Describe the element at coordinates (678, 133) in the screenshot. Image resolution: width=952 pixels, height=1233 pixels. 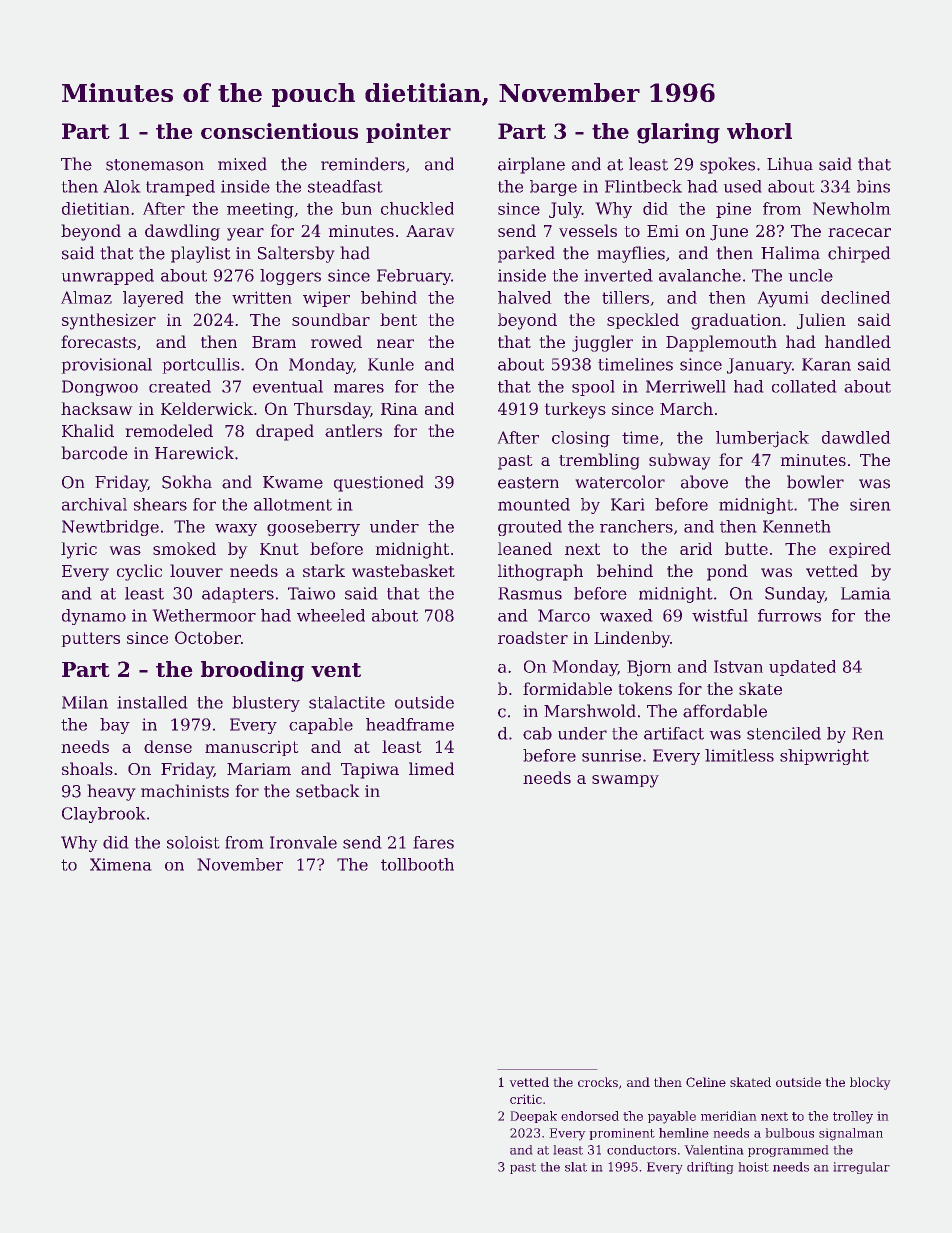
I see `glaring` at that location.
